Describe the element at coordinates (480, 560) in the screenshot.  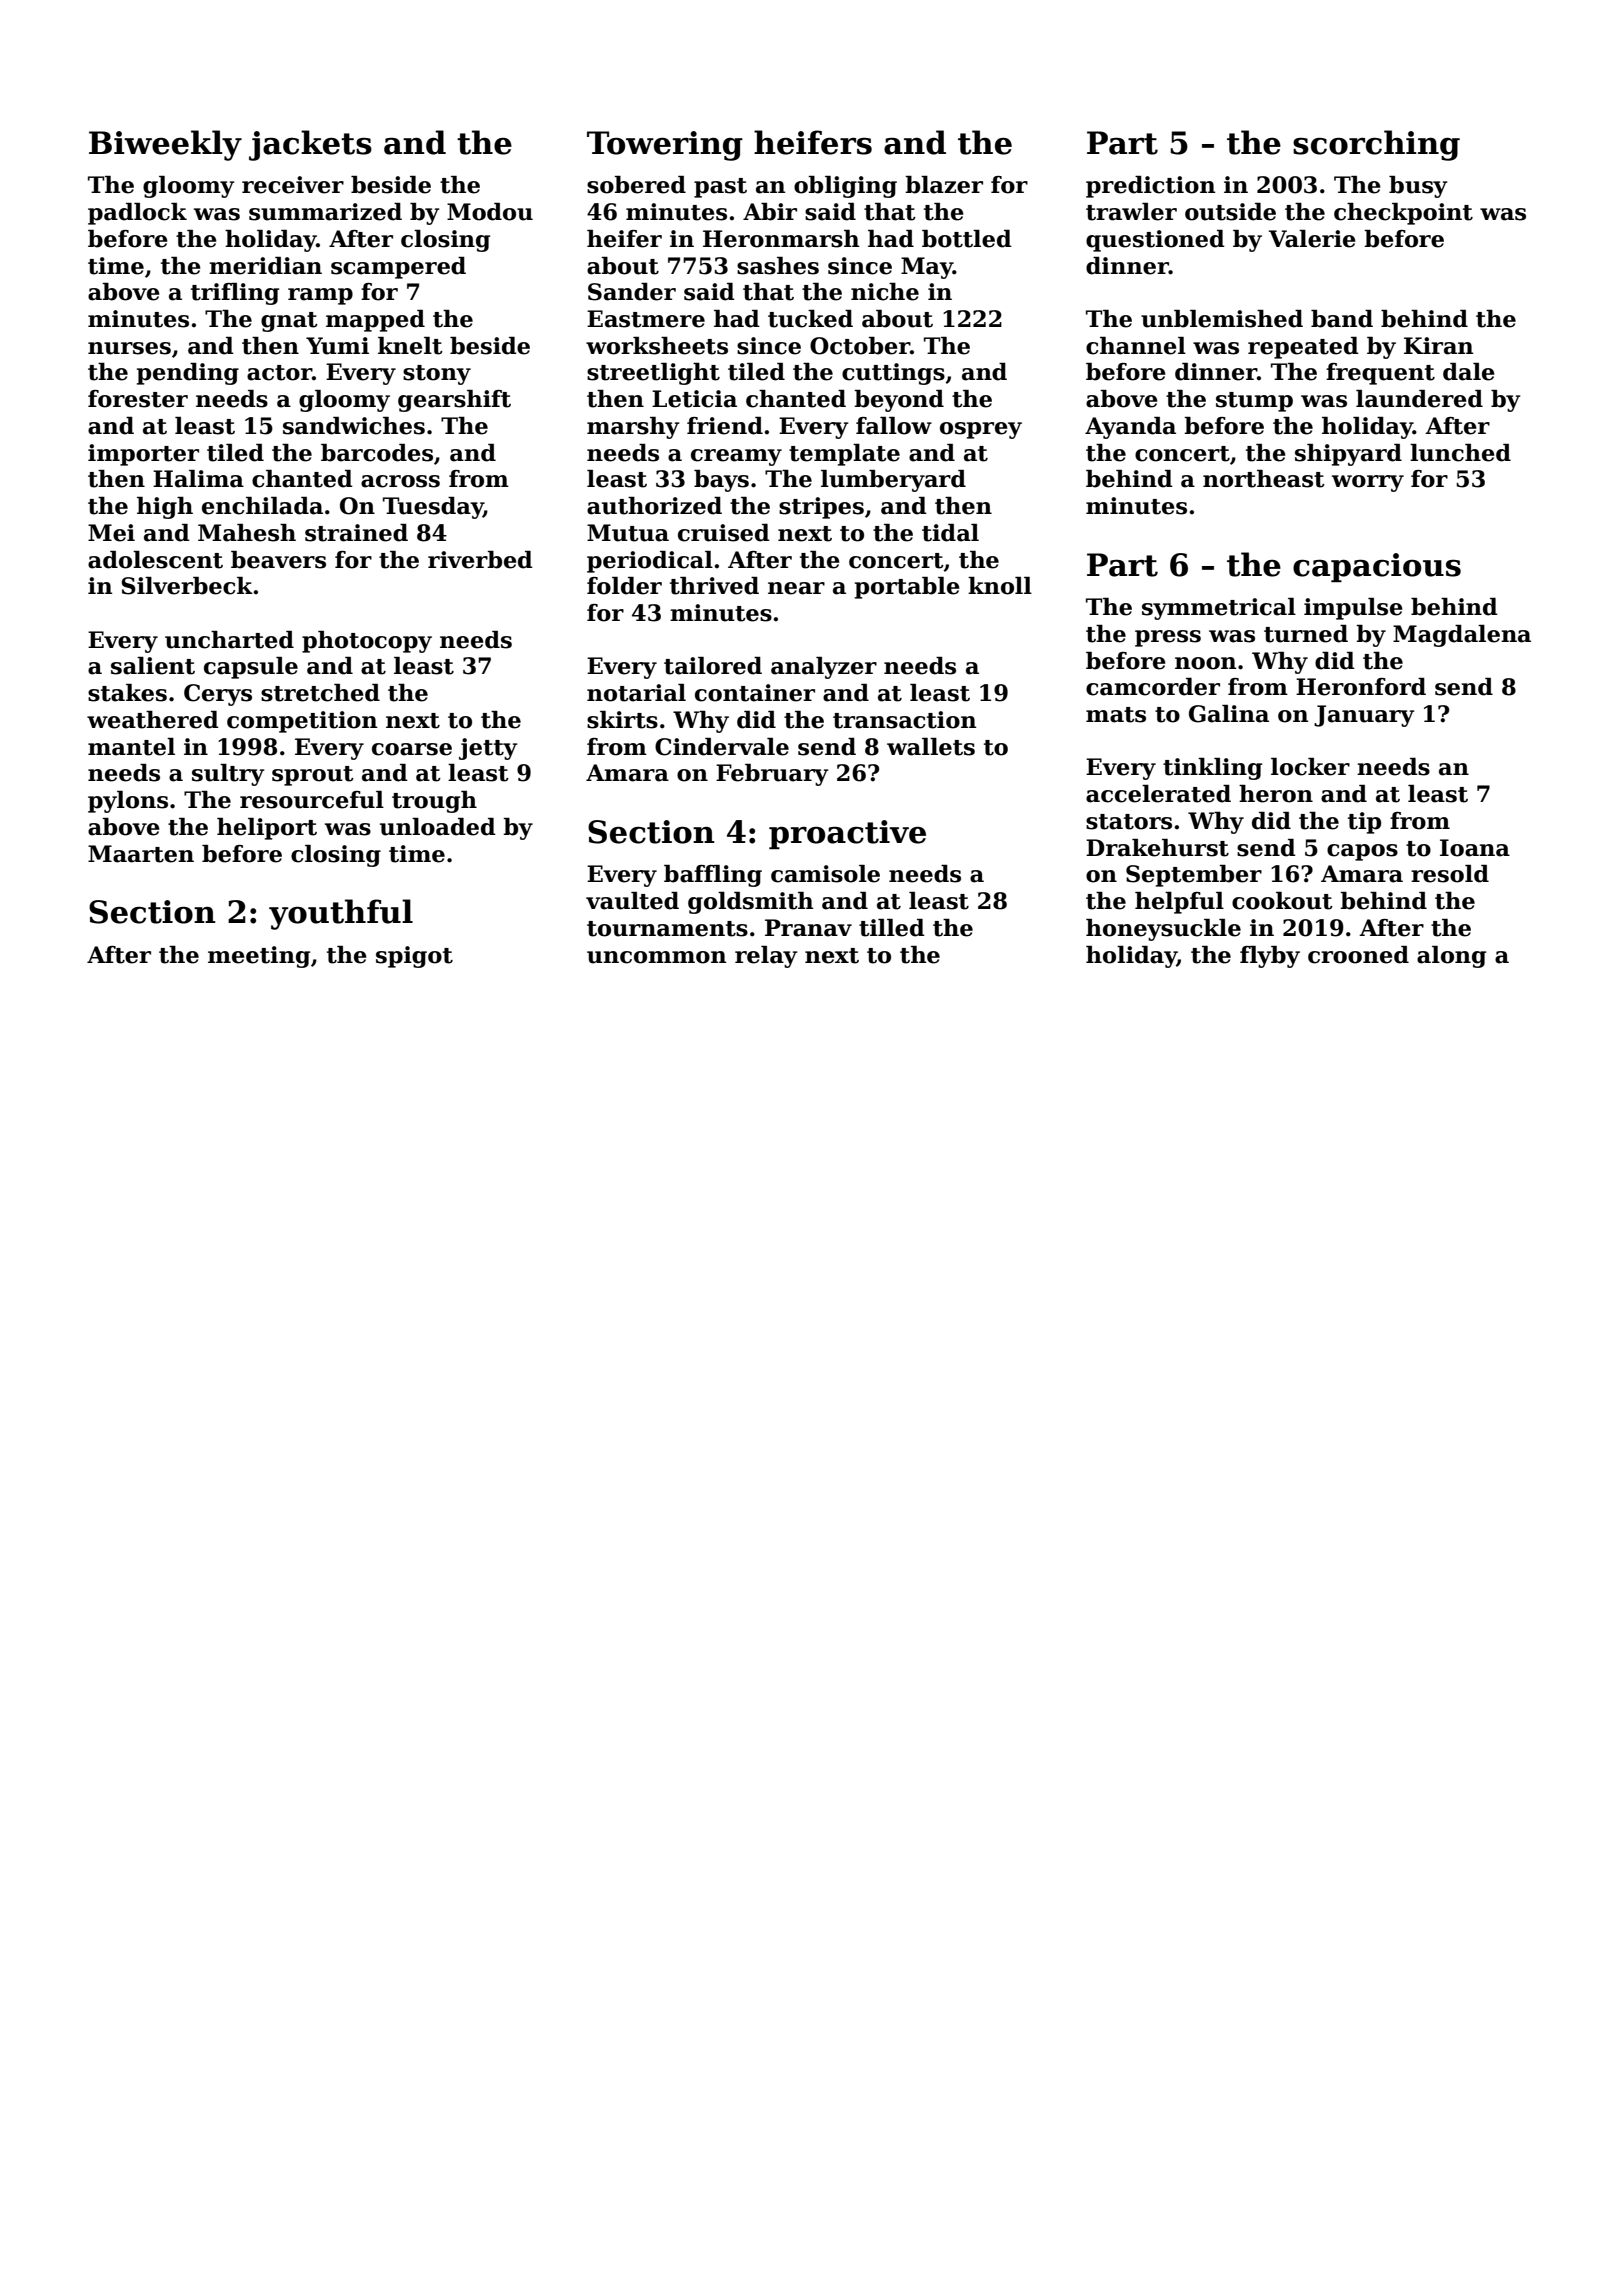
I see `riverbed` at that location.
